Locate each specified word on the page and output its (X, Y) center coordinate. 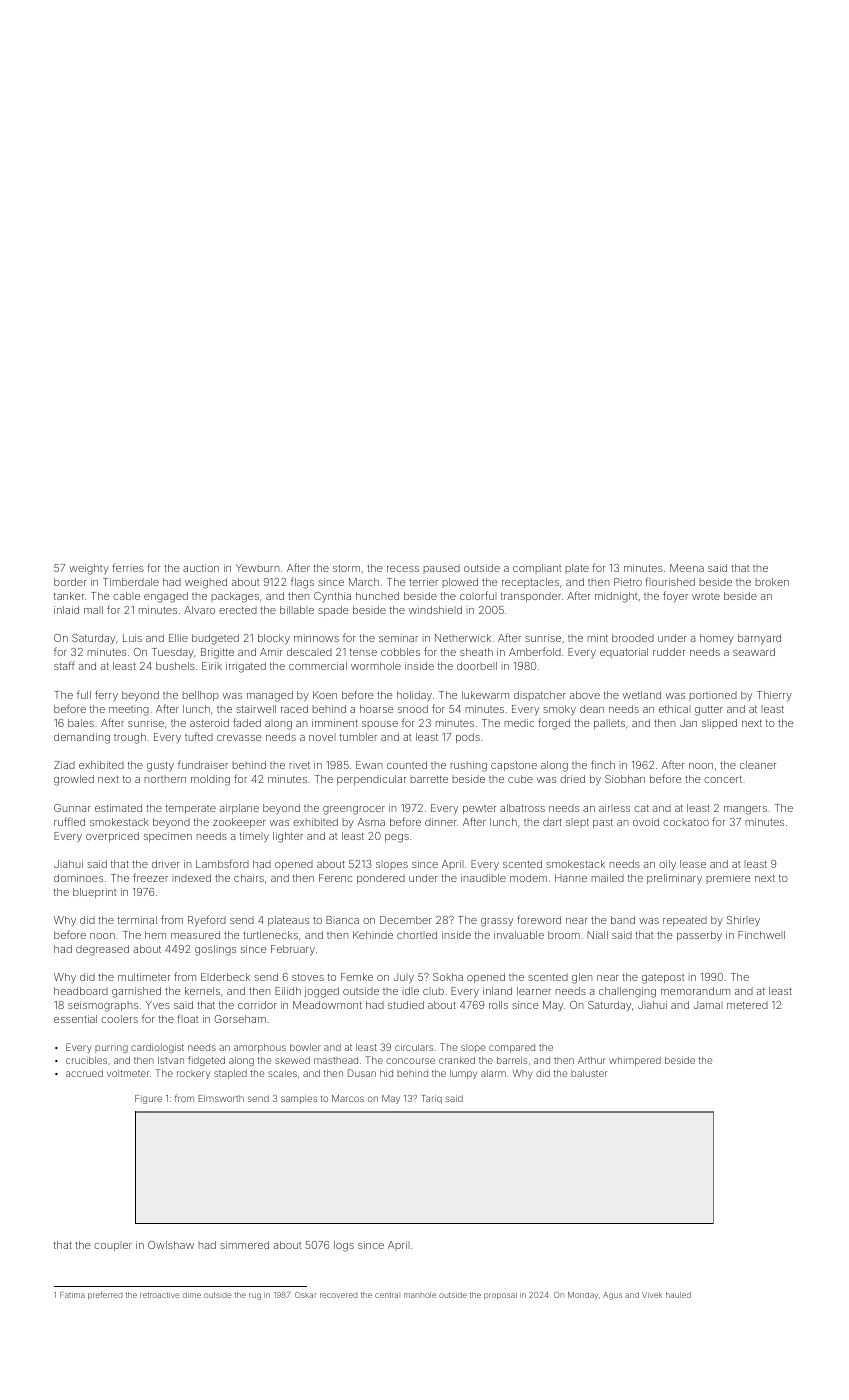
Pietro (628, 582)
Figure (148, 1099)
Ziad (64, 765)
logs (344, 1246)
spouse (380, 725)
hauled (678, 1295)
